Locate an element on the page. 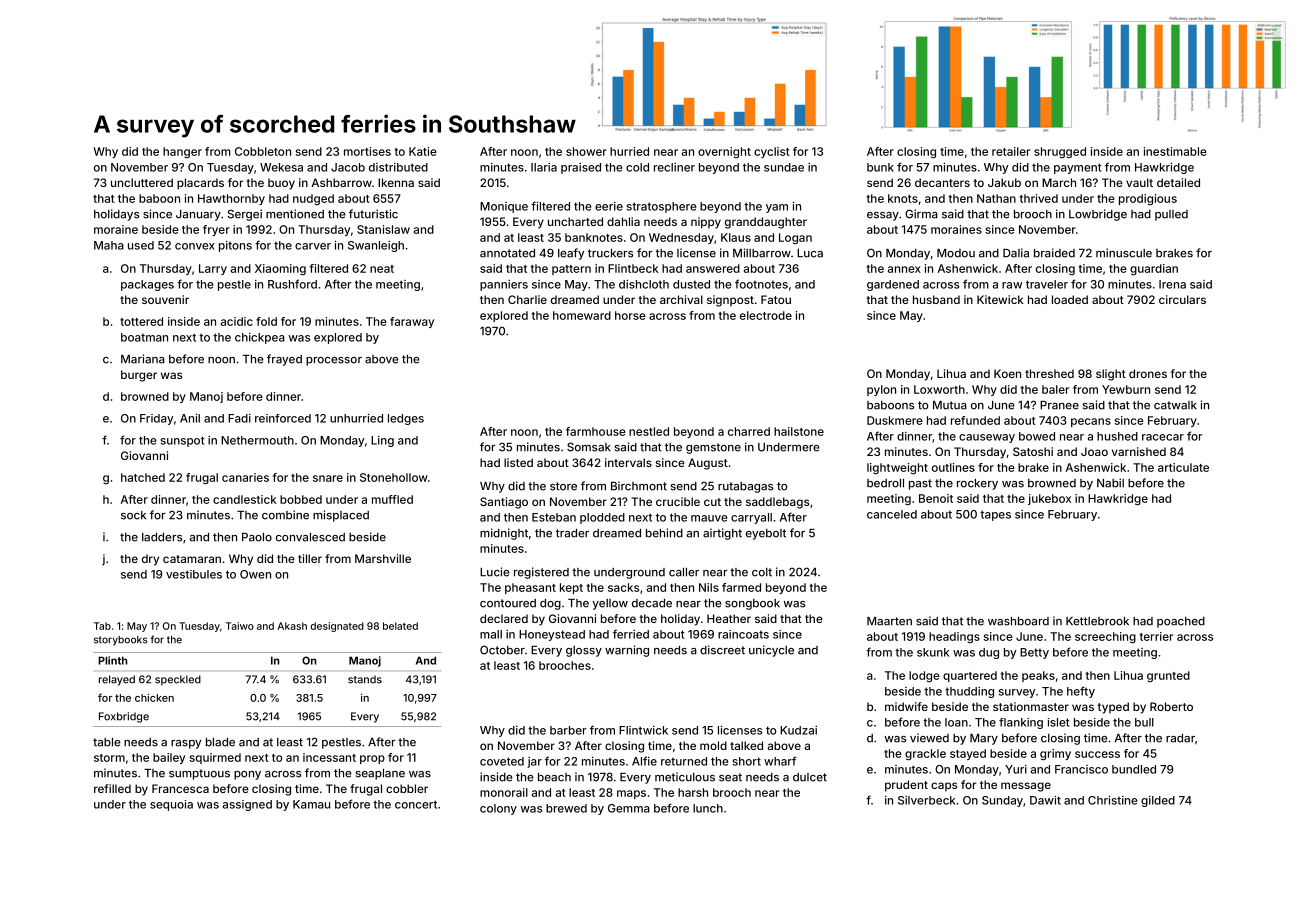  tiller is located at coordinates (310, 558).
